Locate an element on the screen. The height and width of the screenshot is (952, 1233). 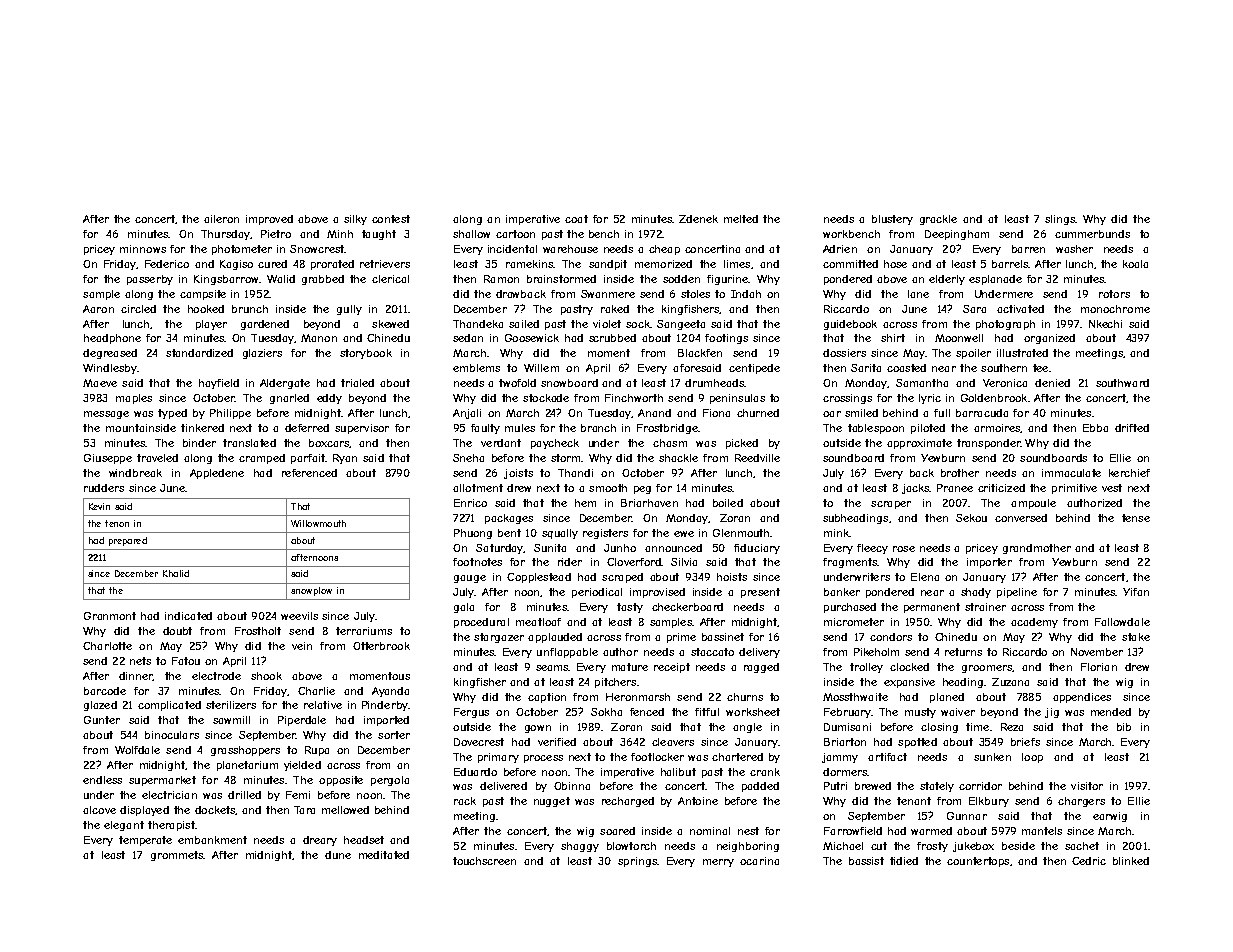
slings is located at coordinates (1060, 220).
